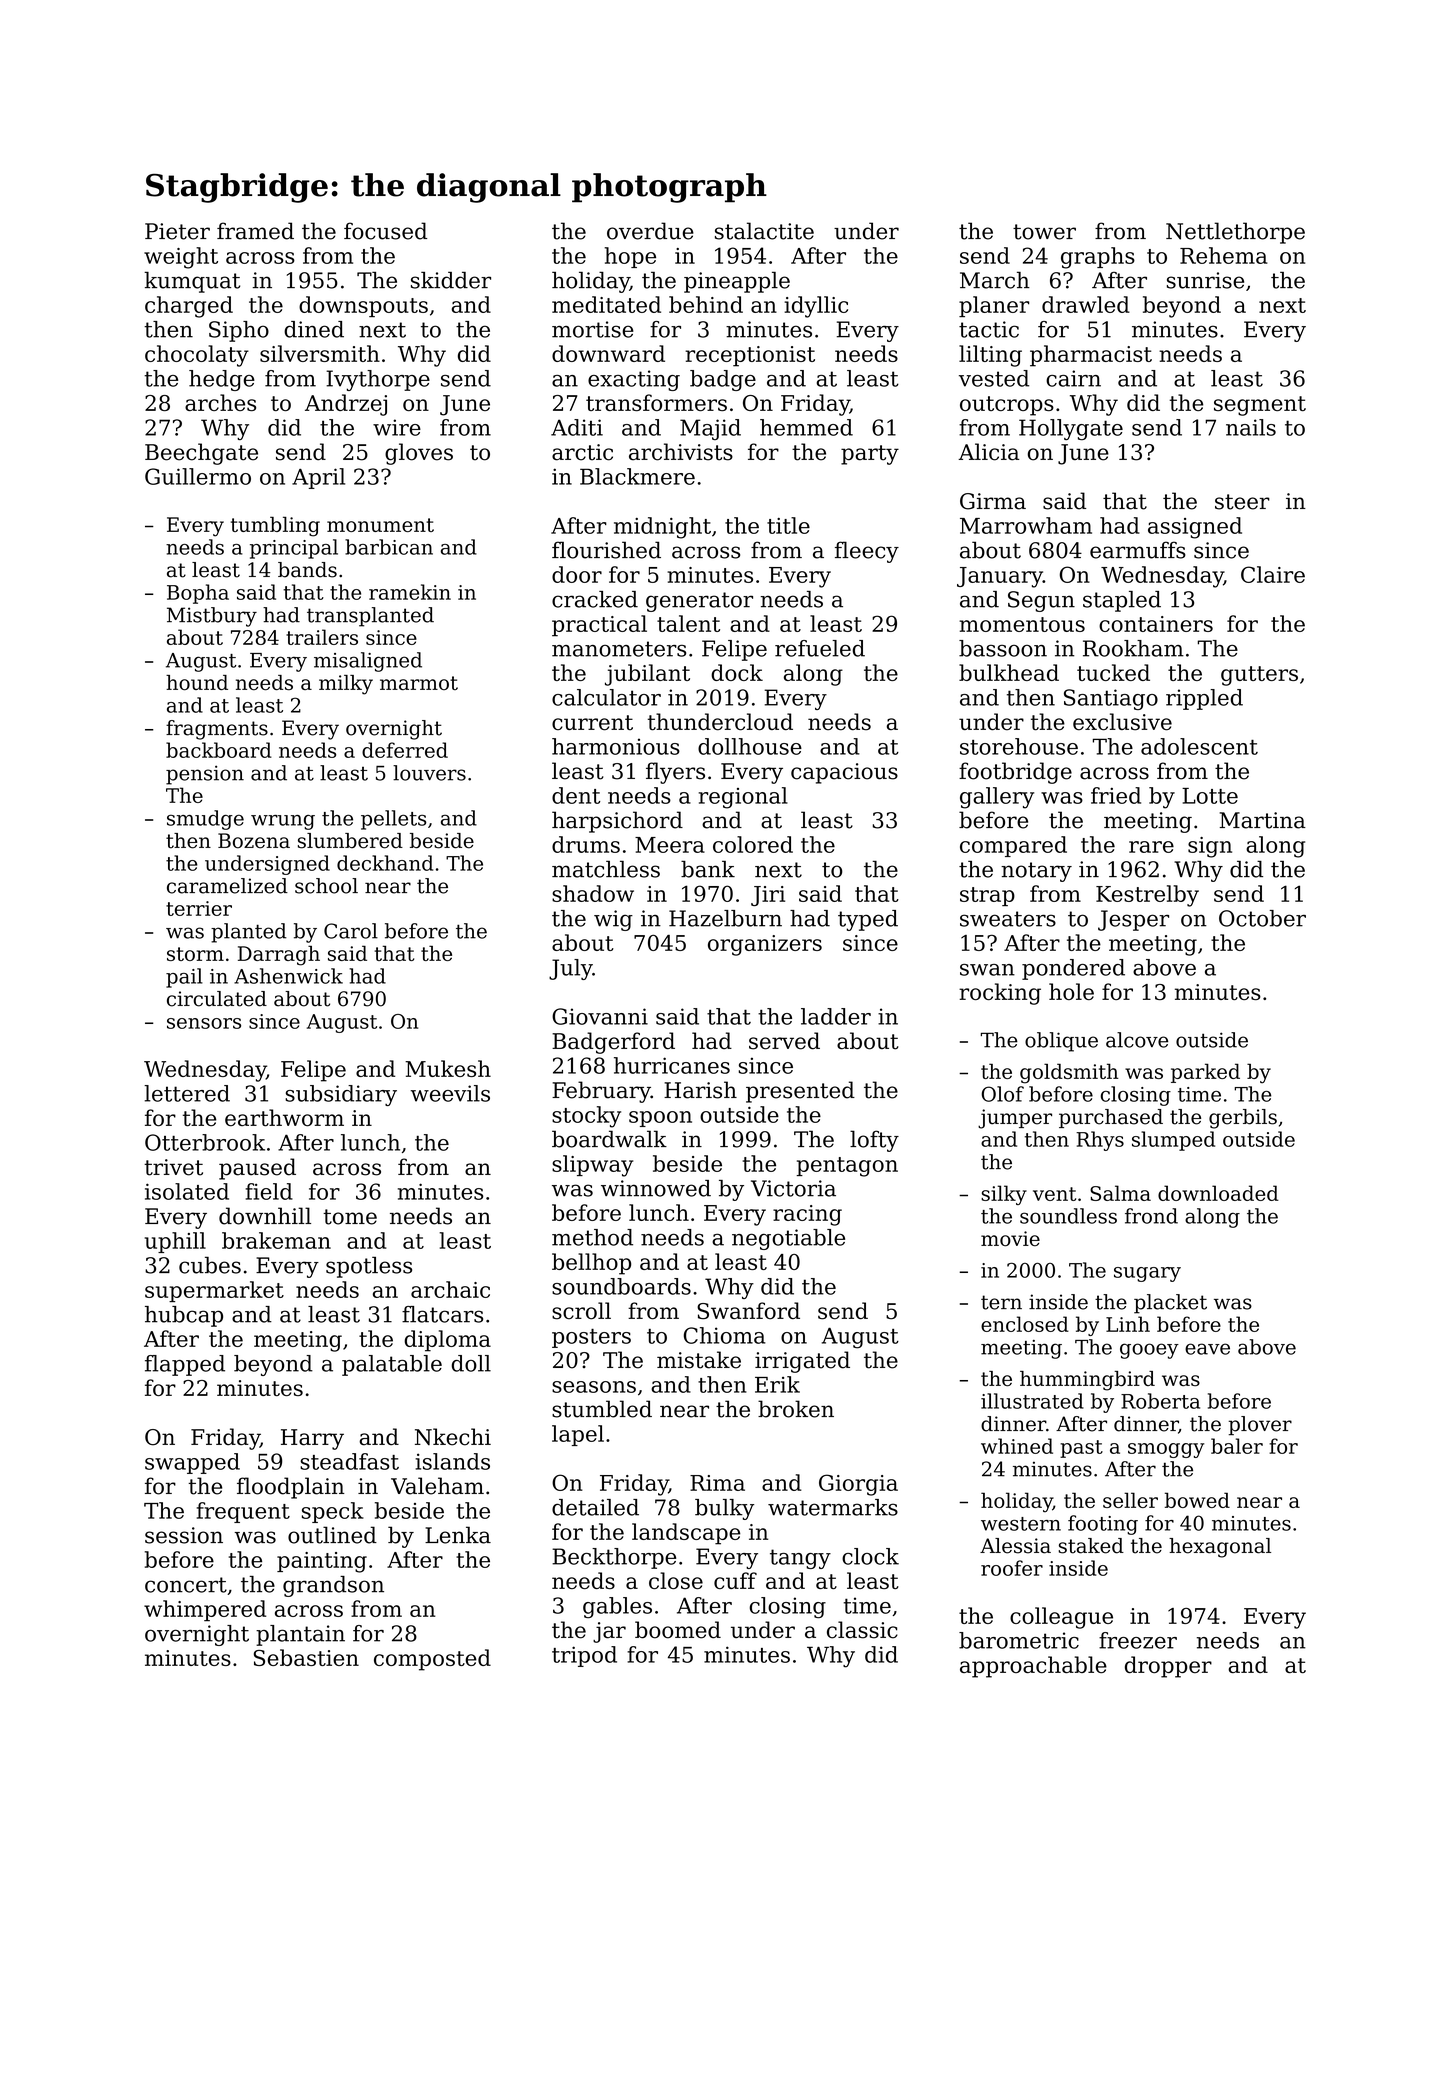  I want to click on floodplain, so click(291, 1488).
